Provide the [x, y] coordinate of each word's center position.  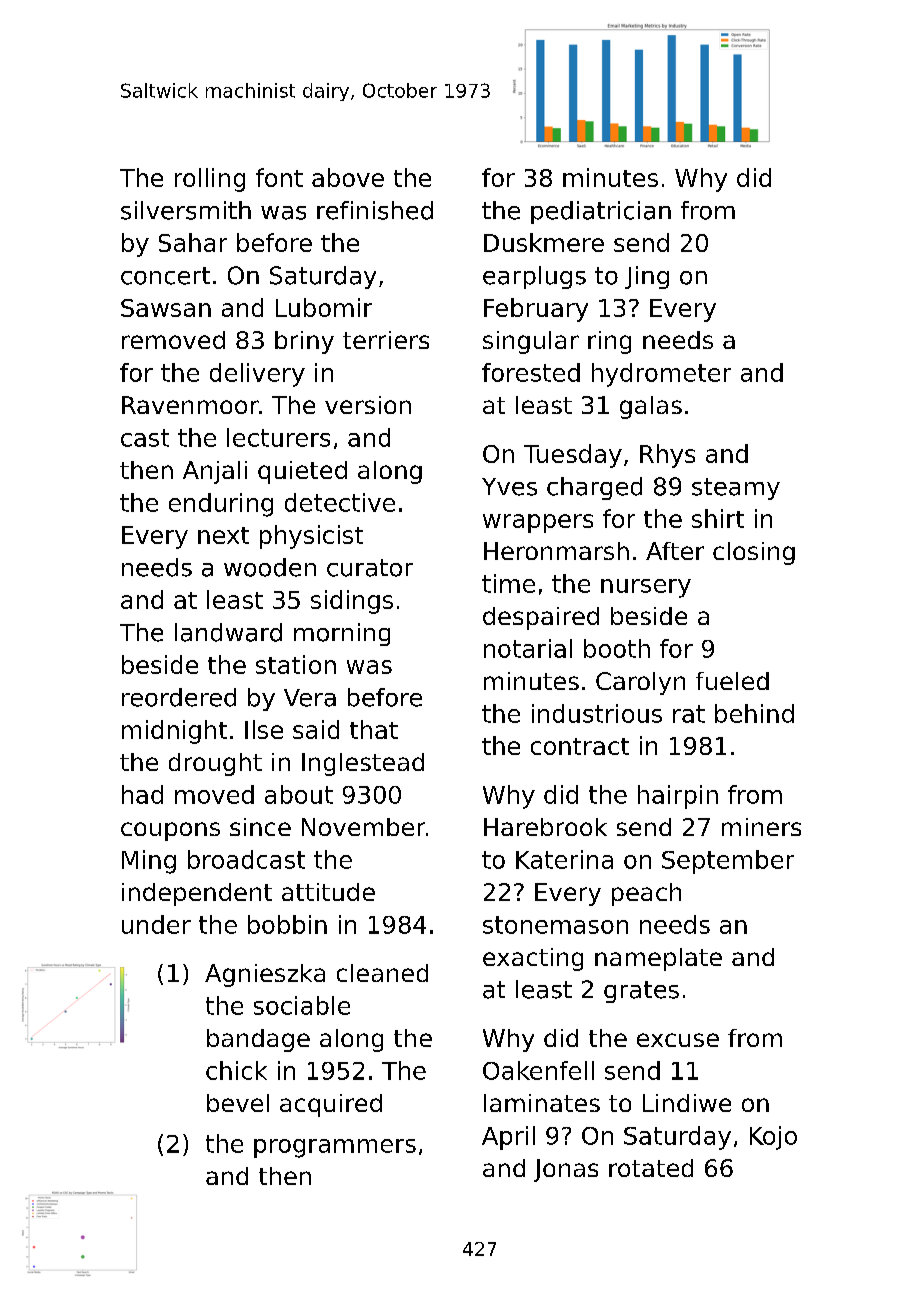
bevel [238, 1103]
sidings [352, 602]
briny [304, 342]
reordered [179, 697]
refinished [375, 210]
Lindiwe [687, 1103]
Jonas [566, 1170]
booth [617, 648]
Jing [647, 277]
